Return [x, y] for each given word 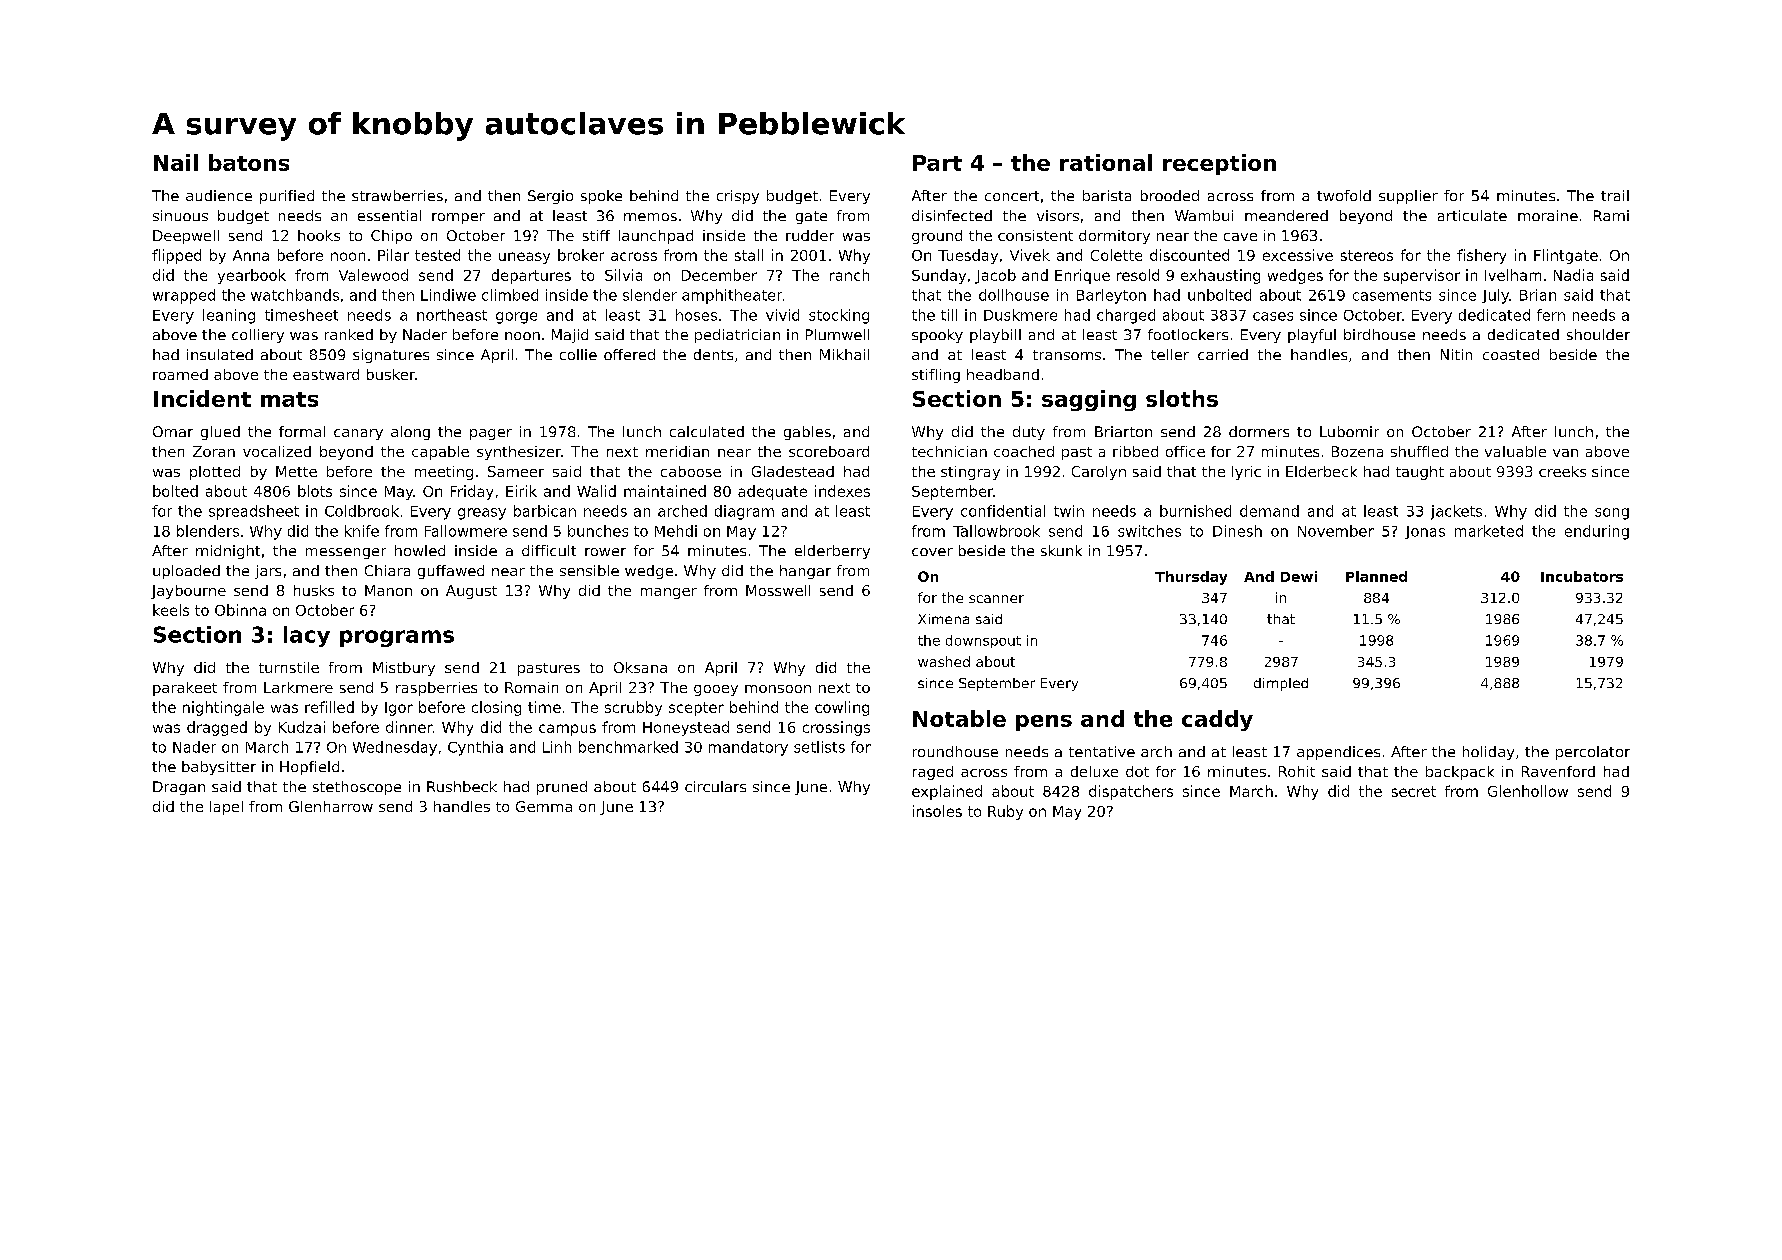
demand [1269, 511]
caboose [691, 471]
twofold [1344, 195]
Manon [388, 590]
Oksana [640, 667]
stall [749, 255]
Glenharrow [331, 806]
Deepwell [186, 237]
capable [440, 453]
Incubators [1582, 576]
